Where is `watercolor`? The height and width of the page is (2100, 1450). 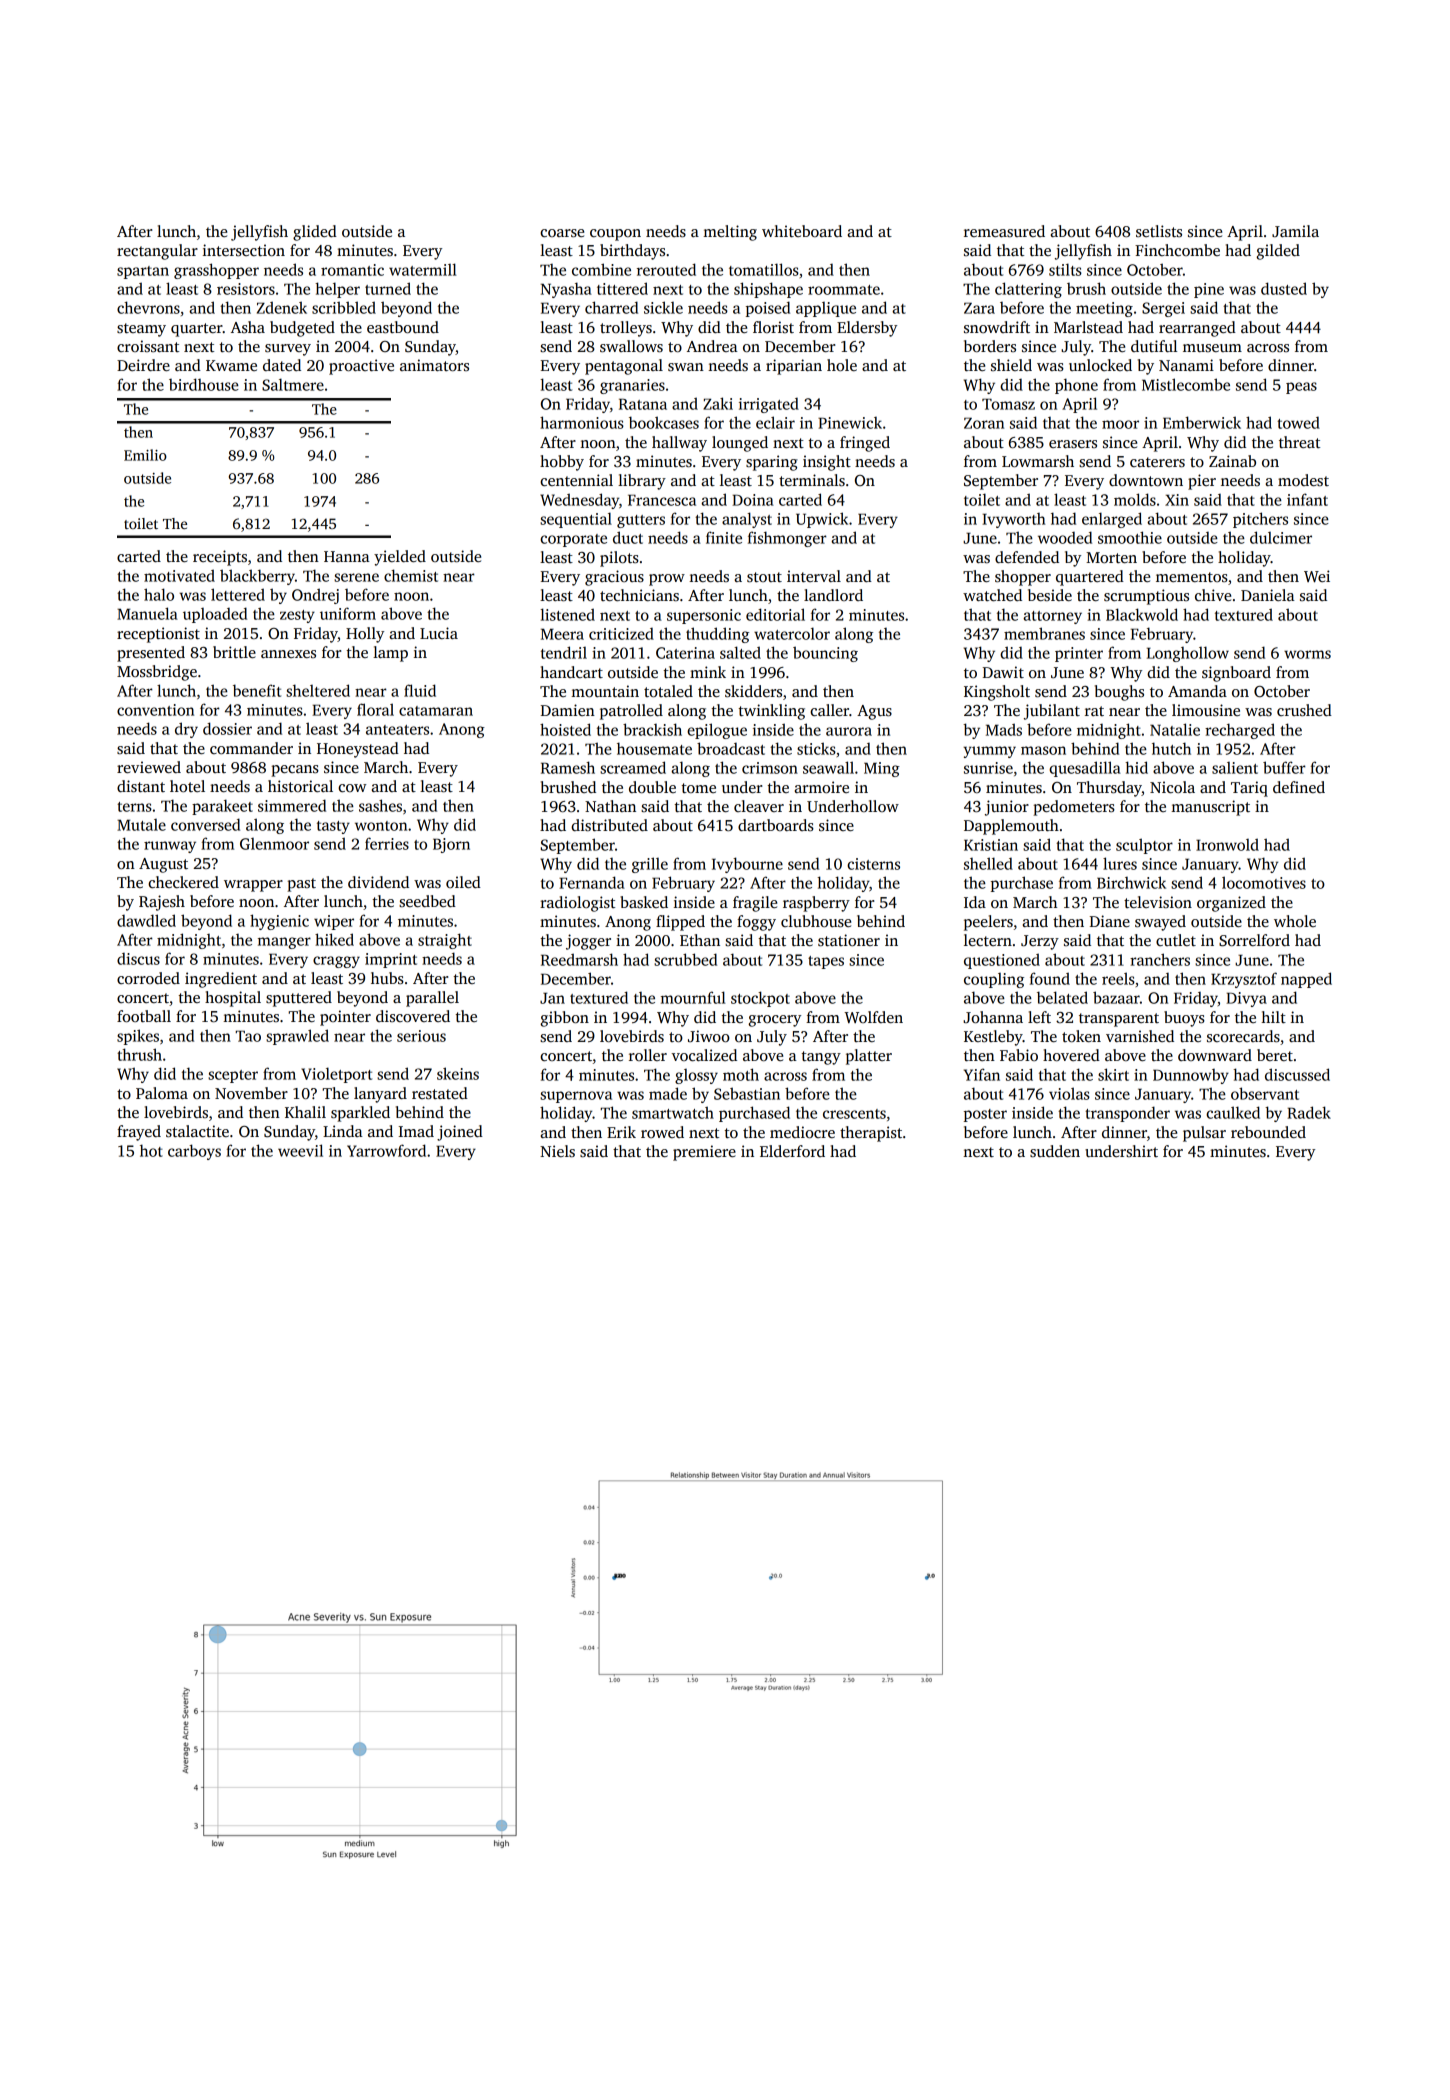 watercolor is located at coordinates (792, 633).
